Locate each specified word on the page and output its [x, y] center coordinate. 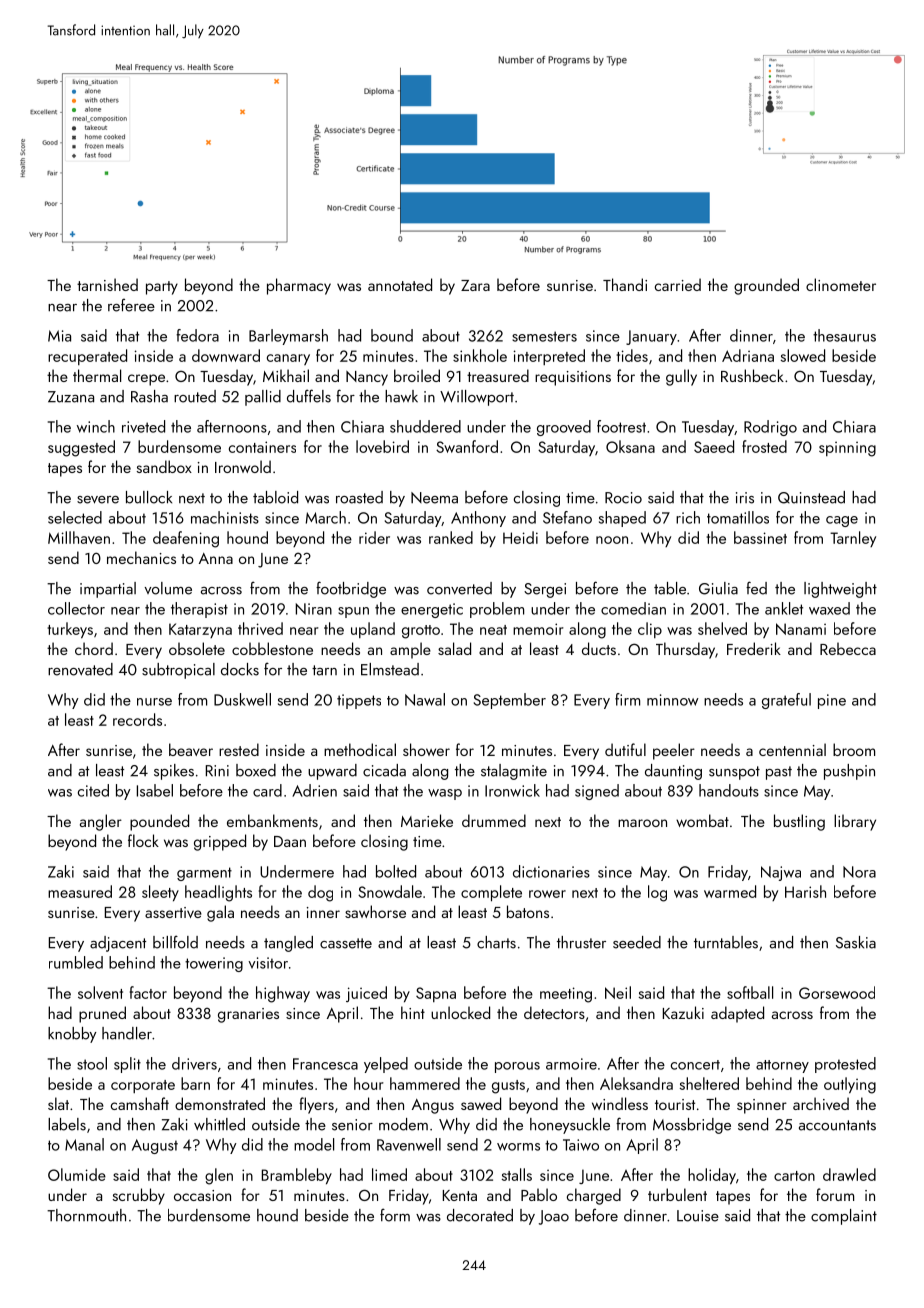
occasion [202, 1195]
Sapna [436, 994]
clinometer [841, 284]
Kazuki [683, 1012]
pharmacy [299, 286]
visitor [268, 963]
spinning [847, 449]
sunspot [734, 773]
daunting [673, 772]
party [162, 288]
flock [143, 840]
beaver [191, 749]
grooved [564, 428]
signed [597, 792]
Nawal [425, 699]
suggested [81, 448]
